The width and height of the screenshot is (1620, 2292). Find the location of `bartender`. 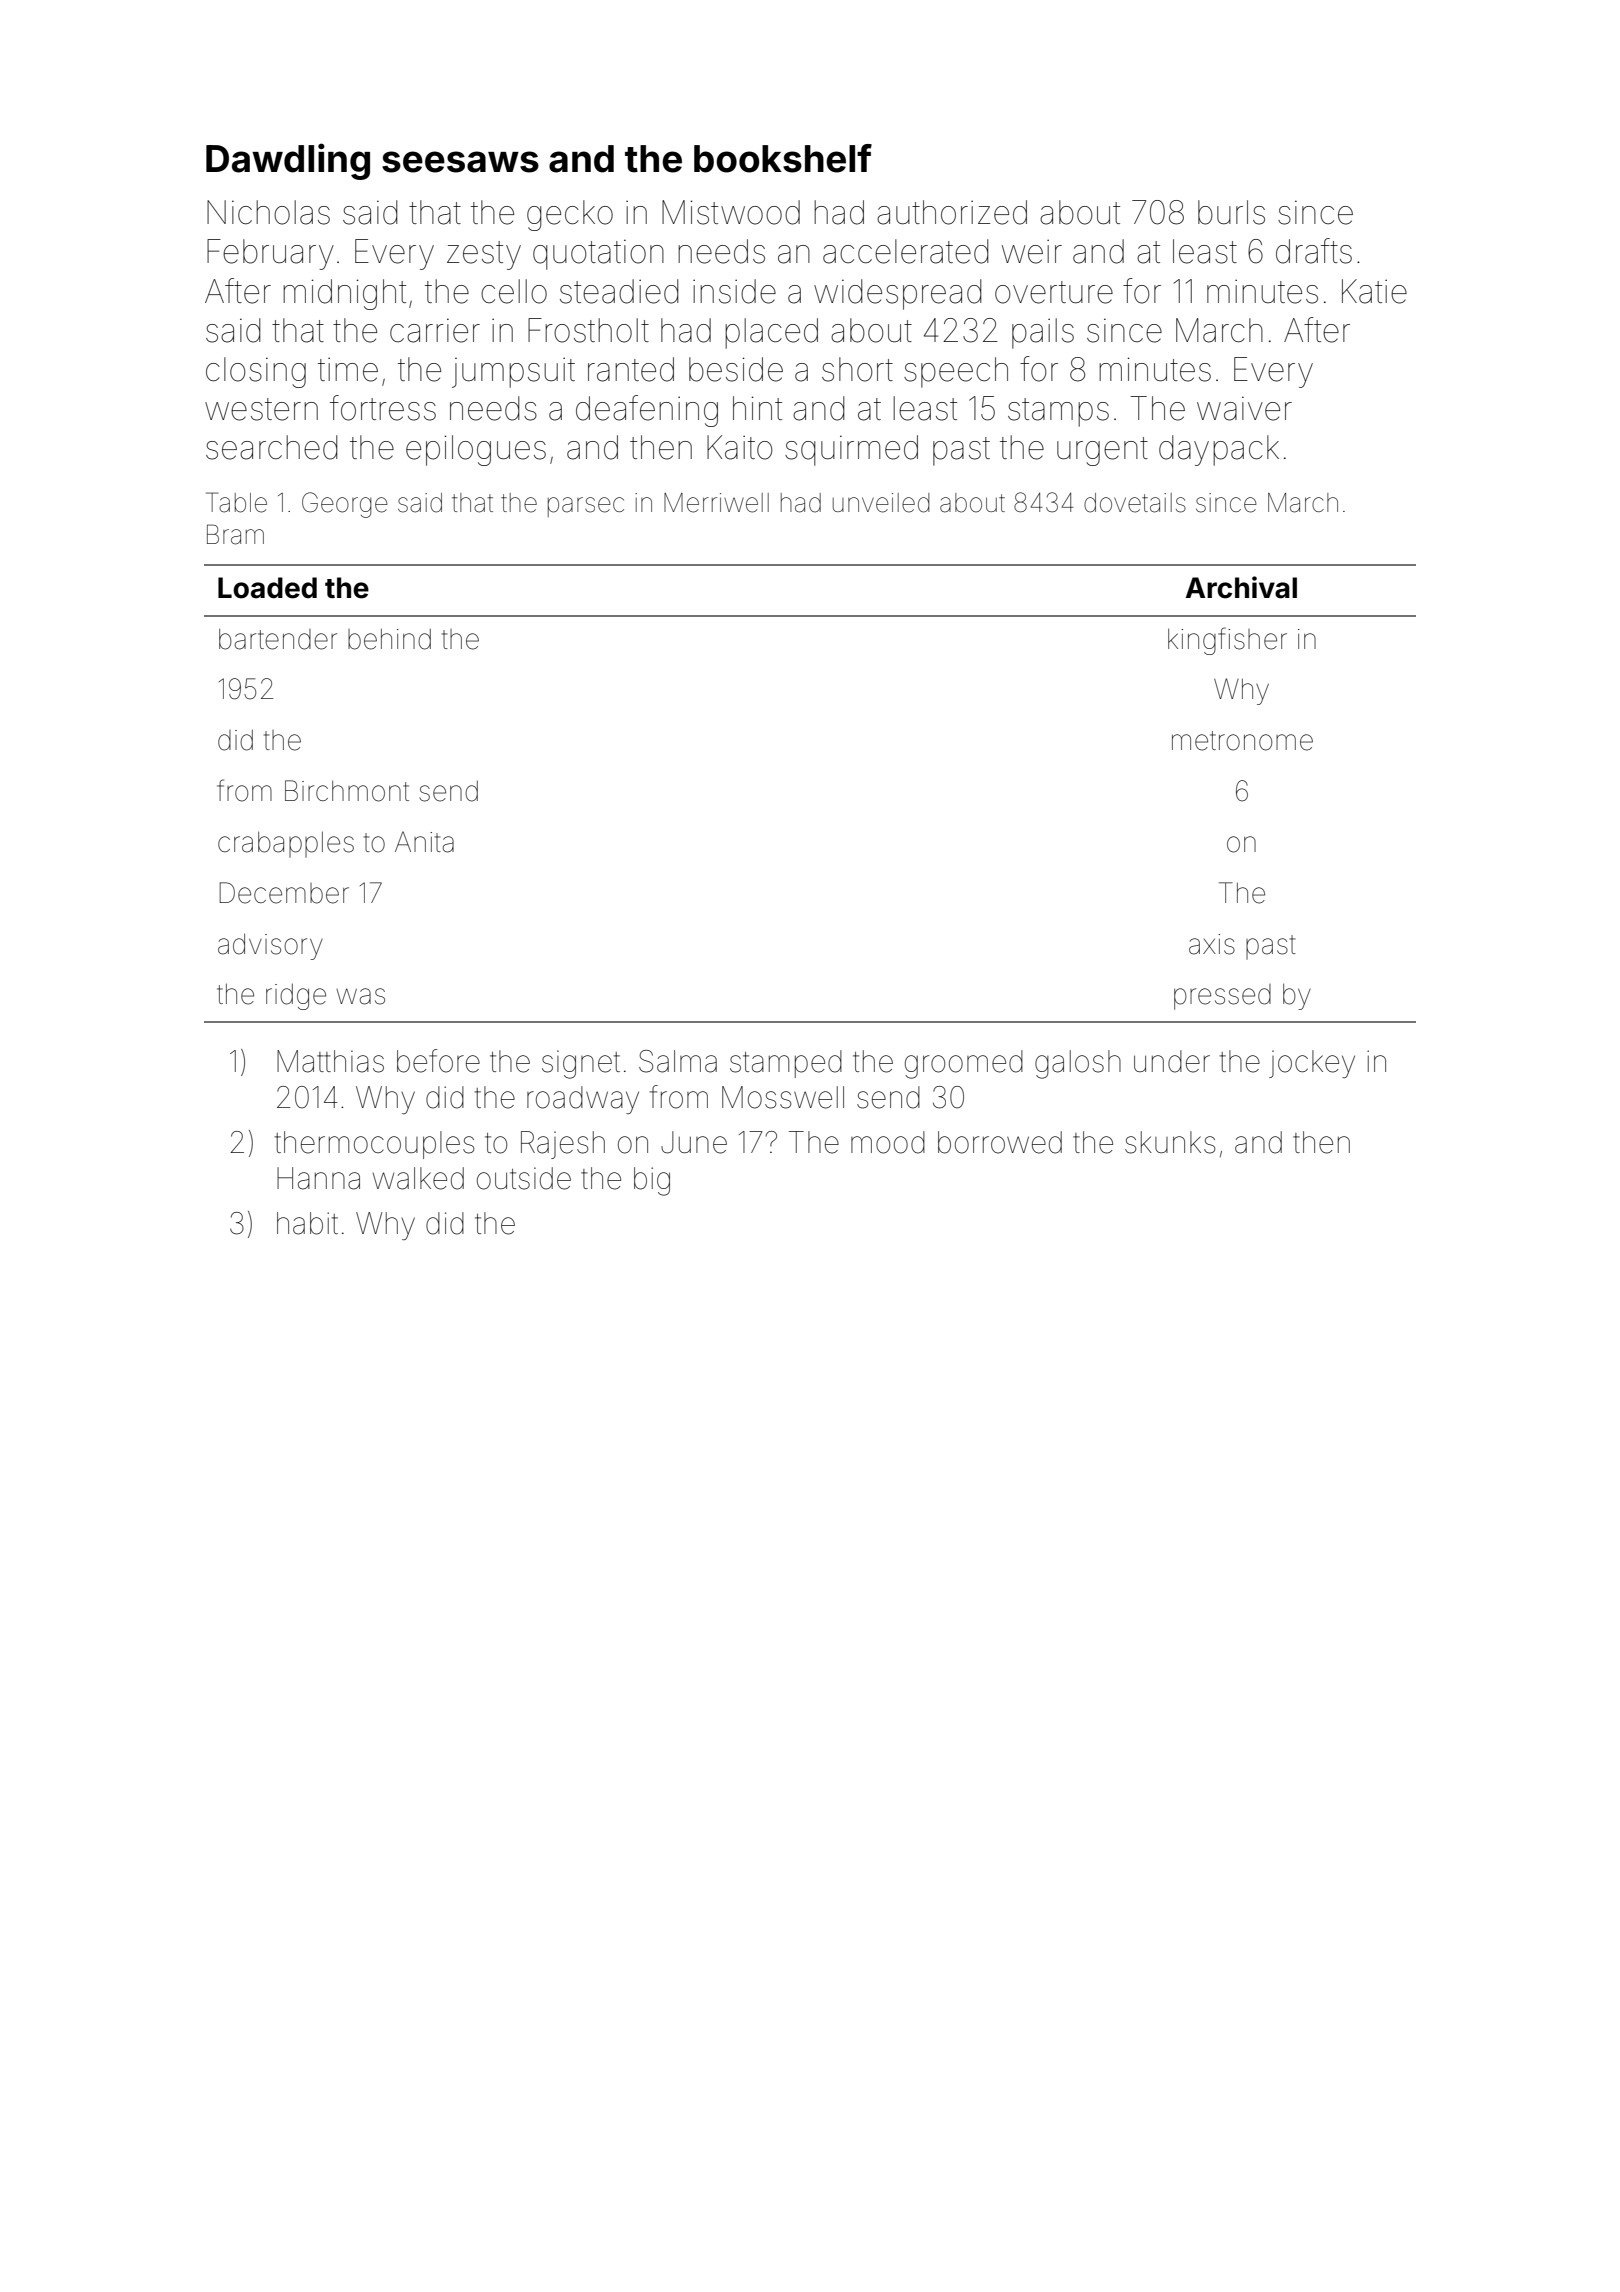

bartender is located at coordinates (278, 639).
